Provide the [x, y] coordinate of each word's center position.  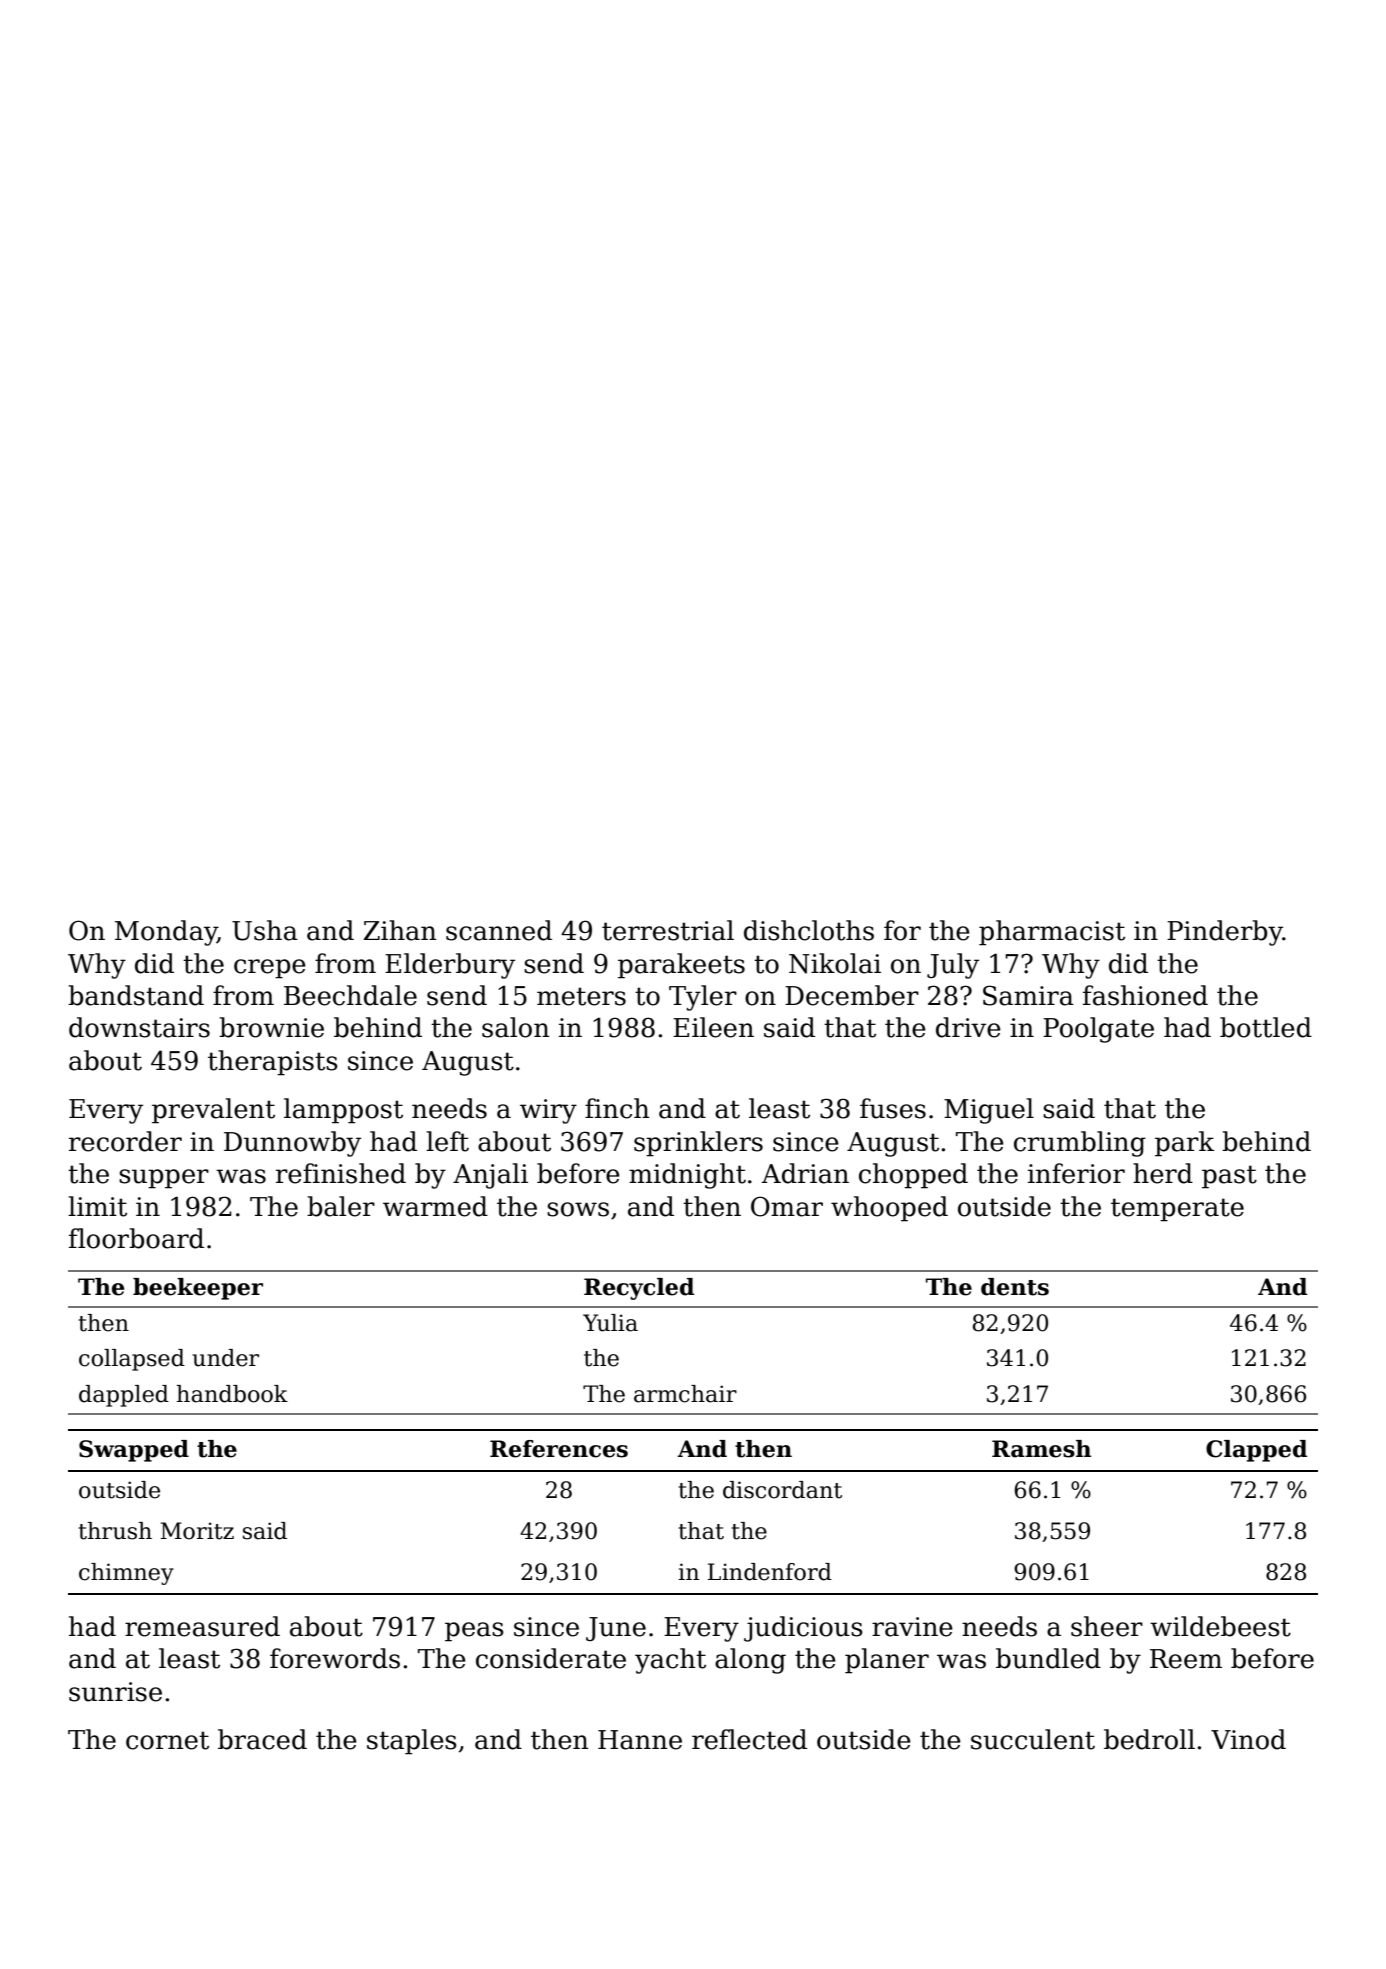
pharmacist [1052, 933]
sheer [1107, 1626]
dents [1015, 1287]
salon [516, 1027]
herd [1163, 1173]
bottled [1266, 1027]
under [226, 1358]
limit [97, 1206]
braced [262, 1739]
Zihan [400, 930]
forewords [335, 1658]
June [616, 1629]
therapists [273, 1063]
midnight [687, 1176]
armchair [685, 1394]
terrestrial [668, 930]
